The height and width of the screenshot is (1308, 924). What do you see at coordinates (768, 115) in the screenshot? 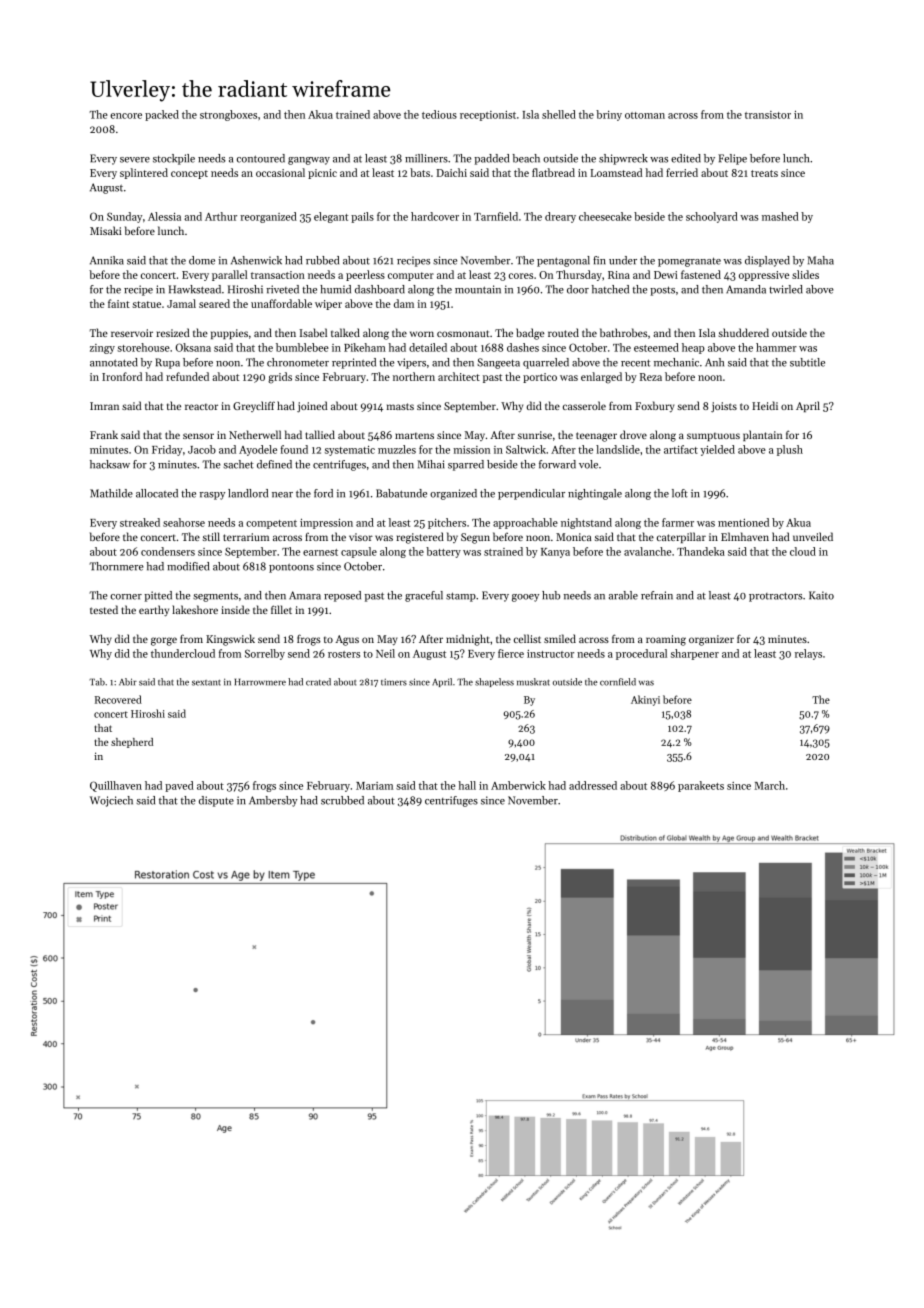
I see `transistor` at bounding box center [768, 115].
